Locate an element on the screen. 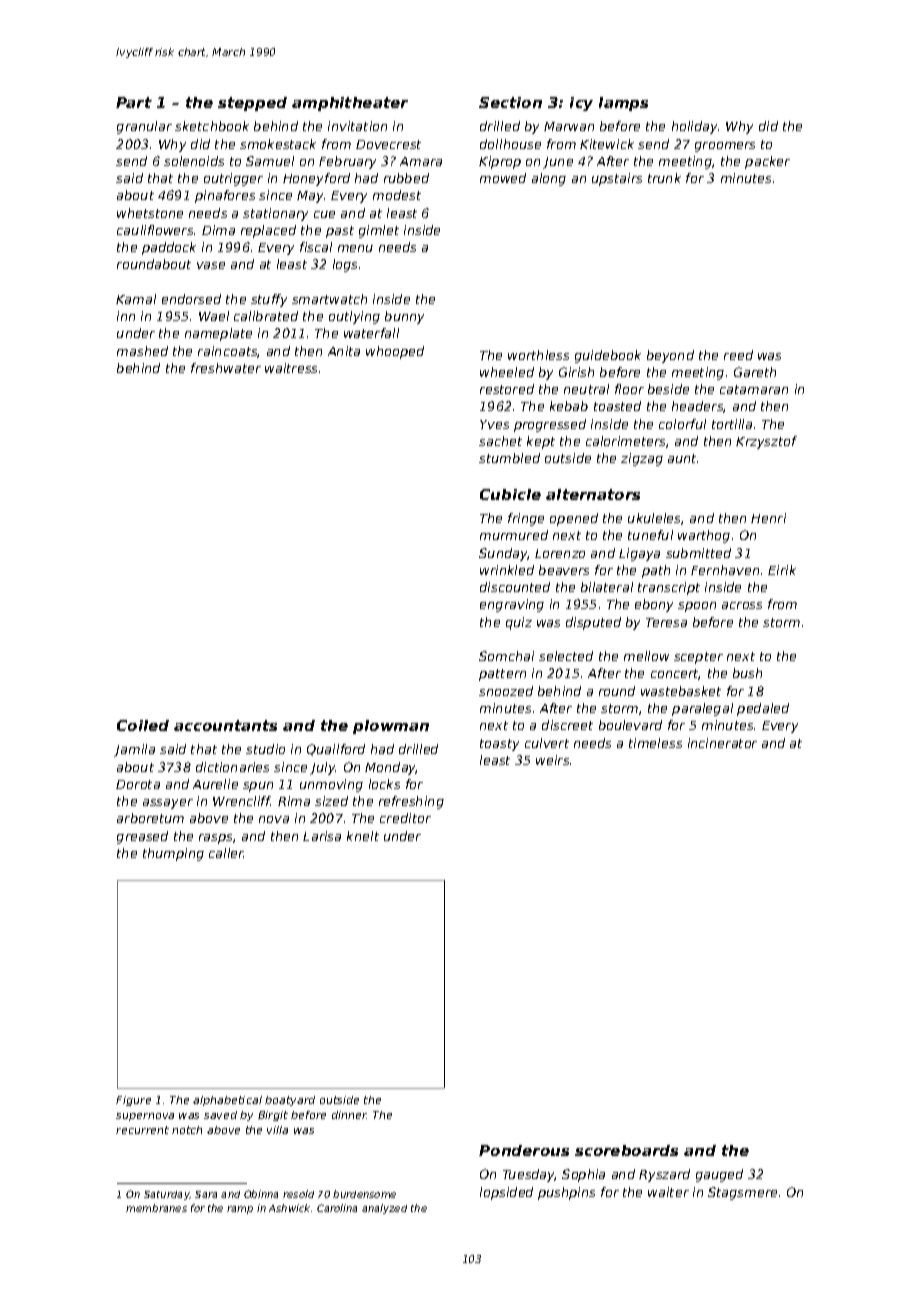 Image resolution: width=924 pixels, height=1314 pixels. gauged is located at coordinates (719, 1175).
